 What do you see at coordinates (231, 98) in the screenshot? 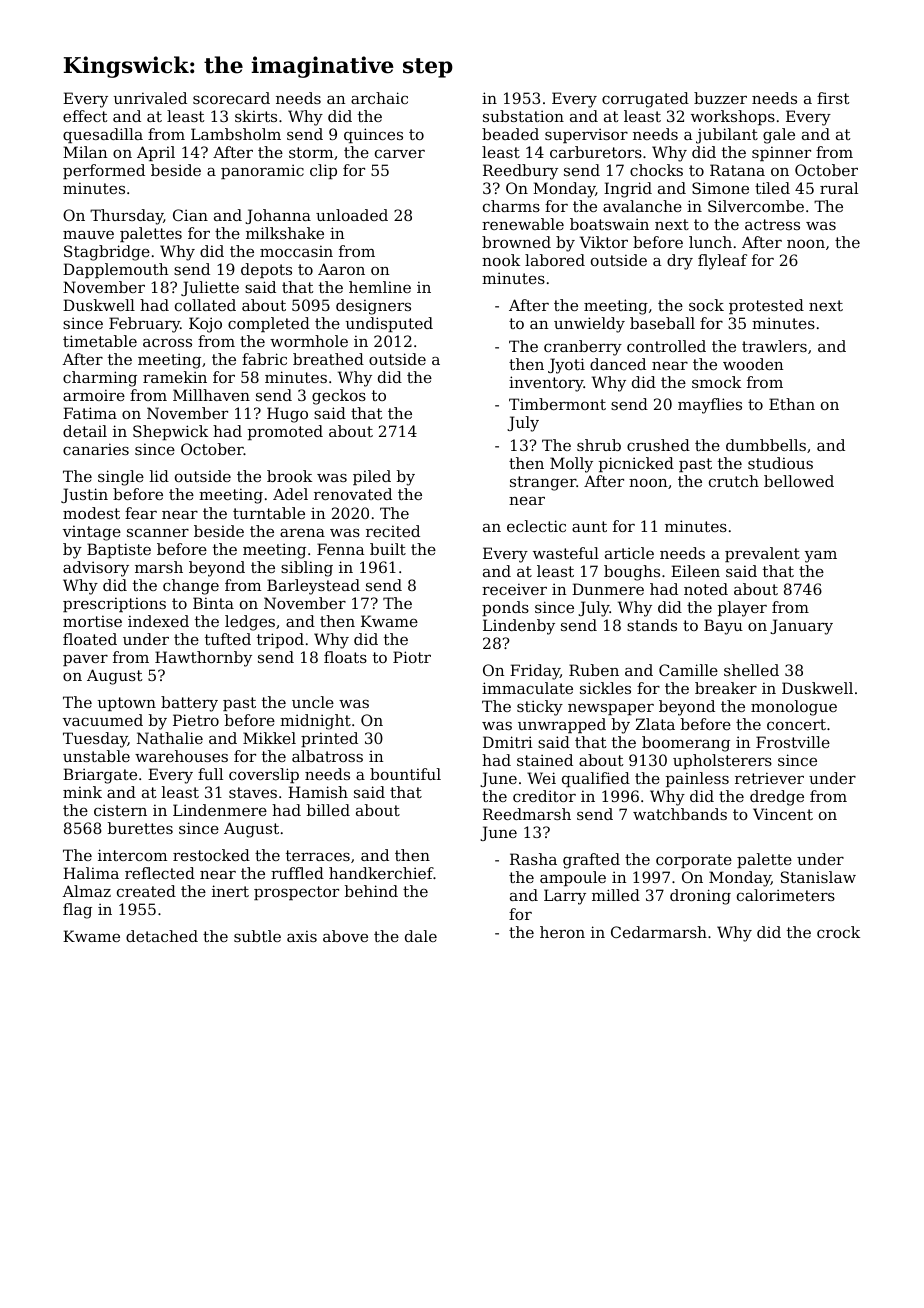
I see `scorecard` at bounding box center [231, 98].
